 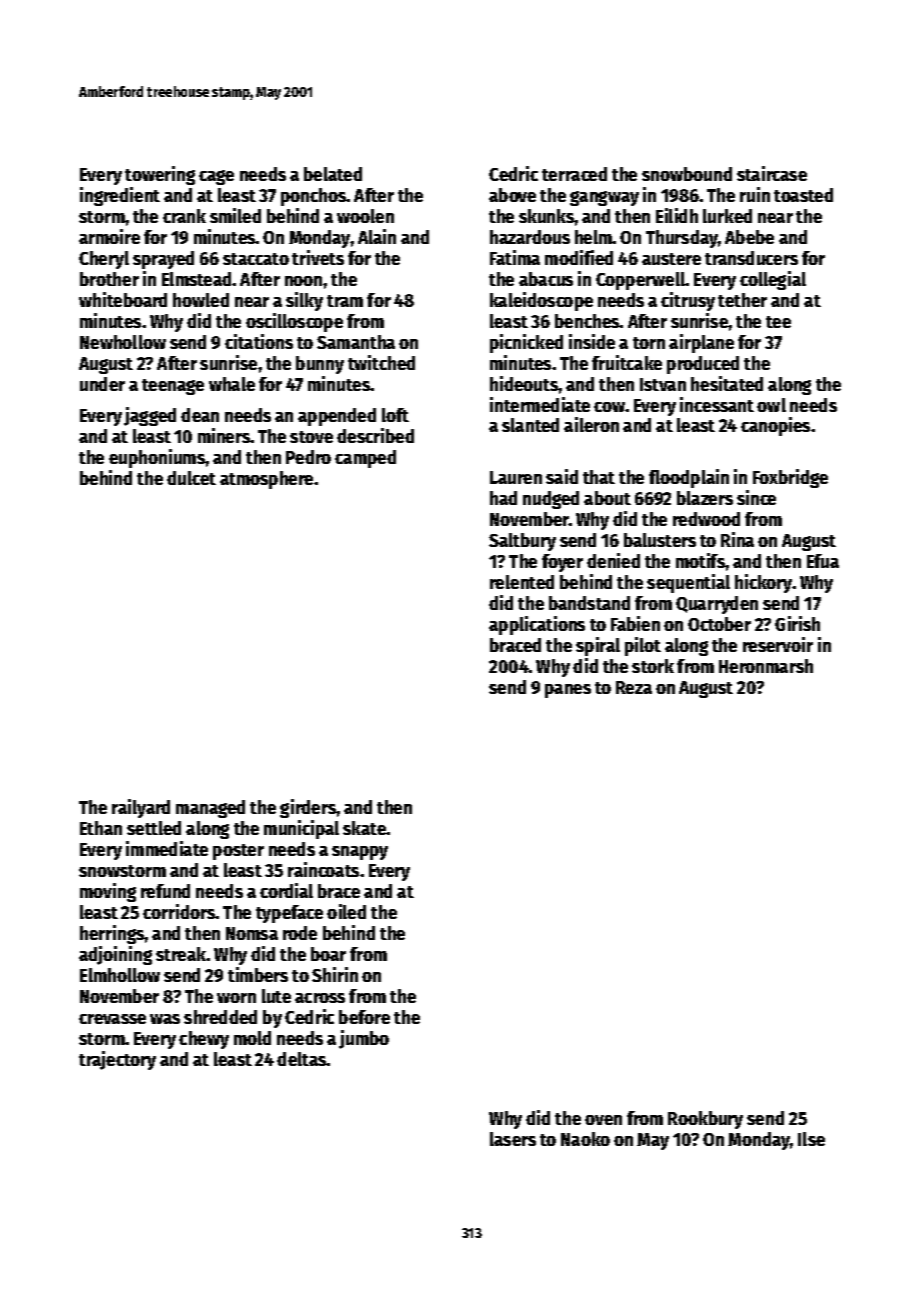 I want to click on above, so click(x=512, y=195).
